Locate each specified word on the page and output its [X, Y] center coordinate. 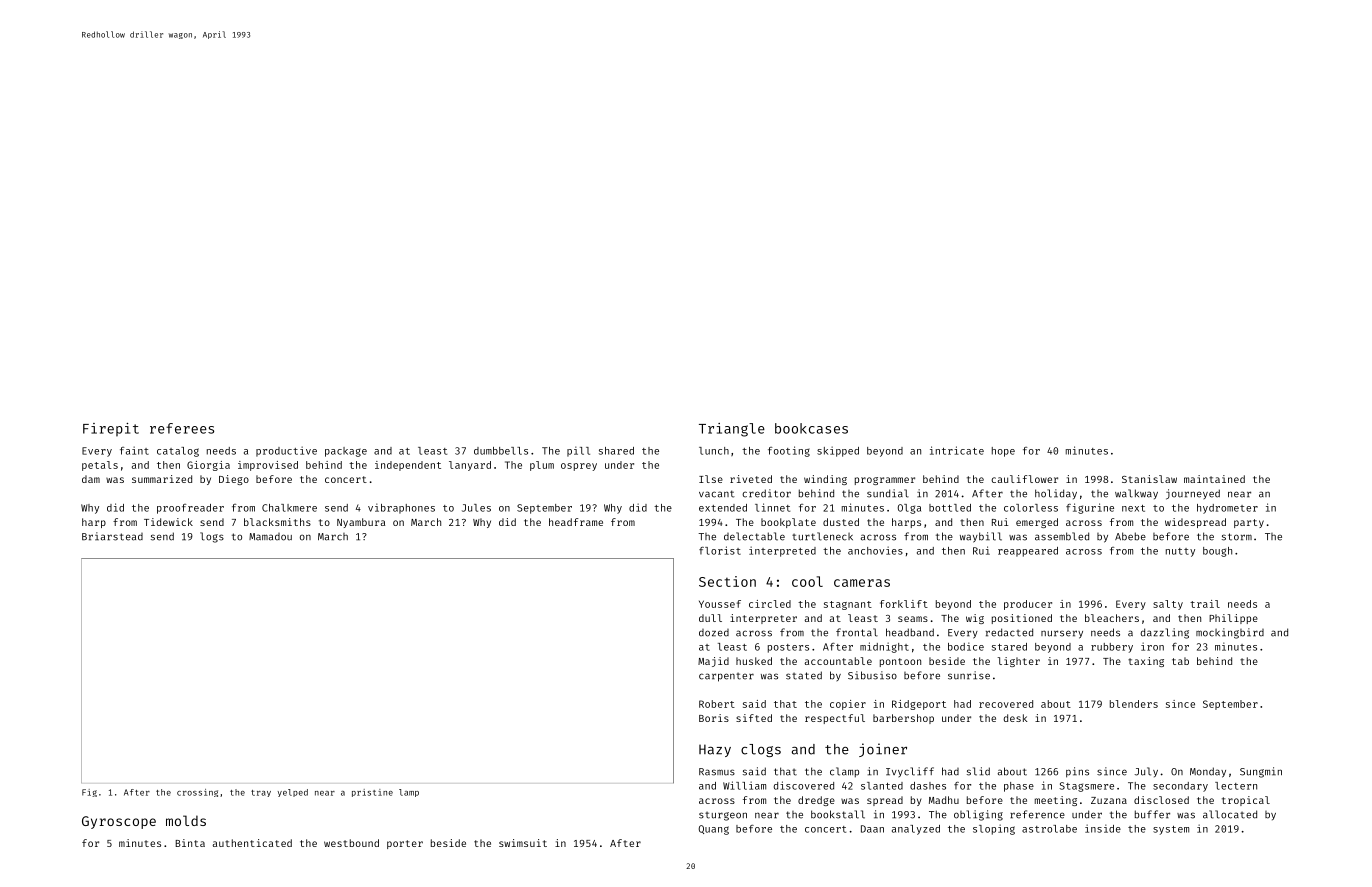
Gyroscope [119, 822]
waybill [981, 537]
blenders [1134, 704]
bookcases [811, 428]
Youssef [720, 604]
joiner [883, 750]
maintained [1214, 479]
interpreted [782, 551]
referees [182, 428]
